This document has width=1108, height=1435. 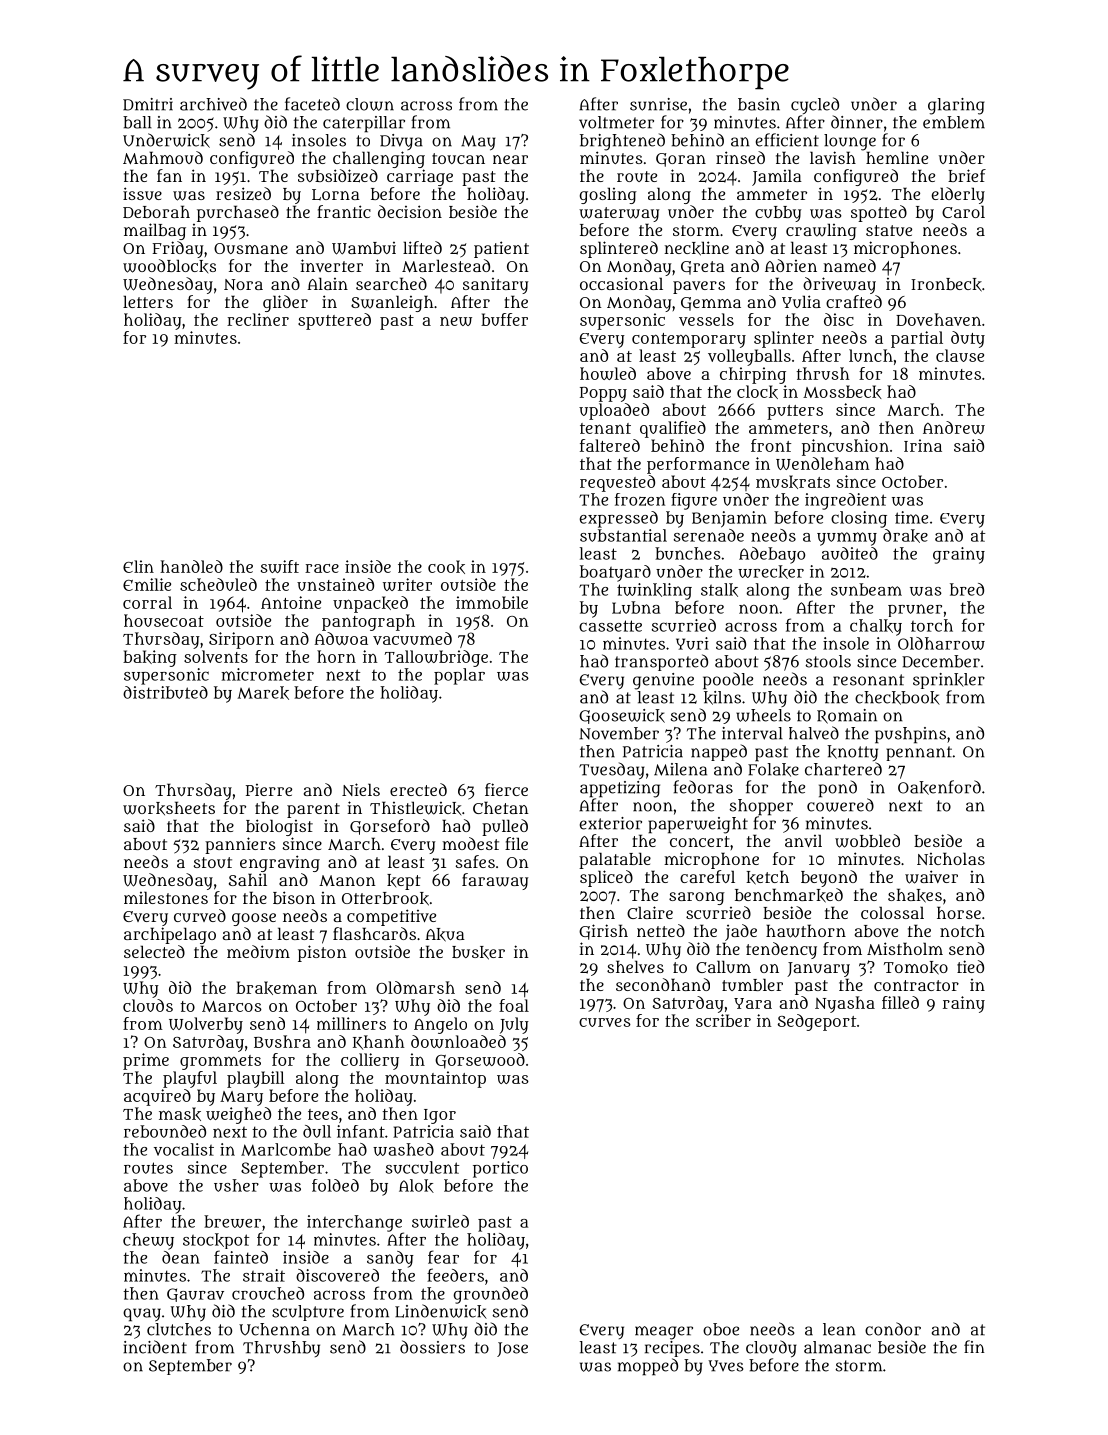 What do you see at coordinates (773, 770) in the document?
I see `Folake` at bounding box center [773, 770].
